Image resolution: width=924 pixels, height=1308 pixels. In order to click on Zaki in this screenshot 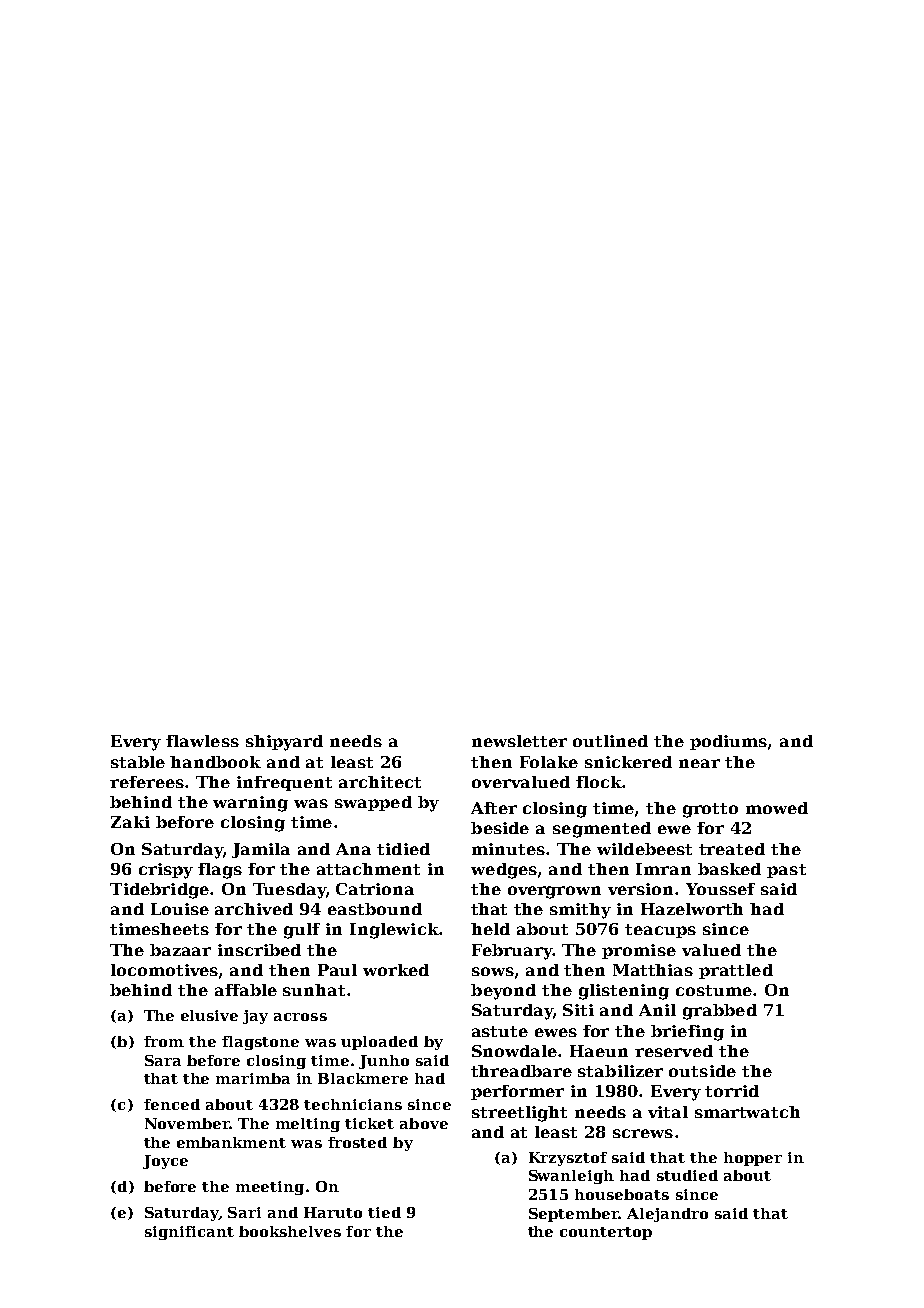, I will do `click(130, 822)`.
